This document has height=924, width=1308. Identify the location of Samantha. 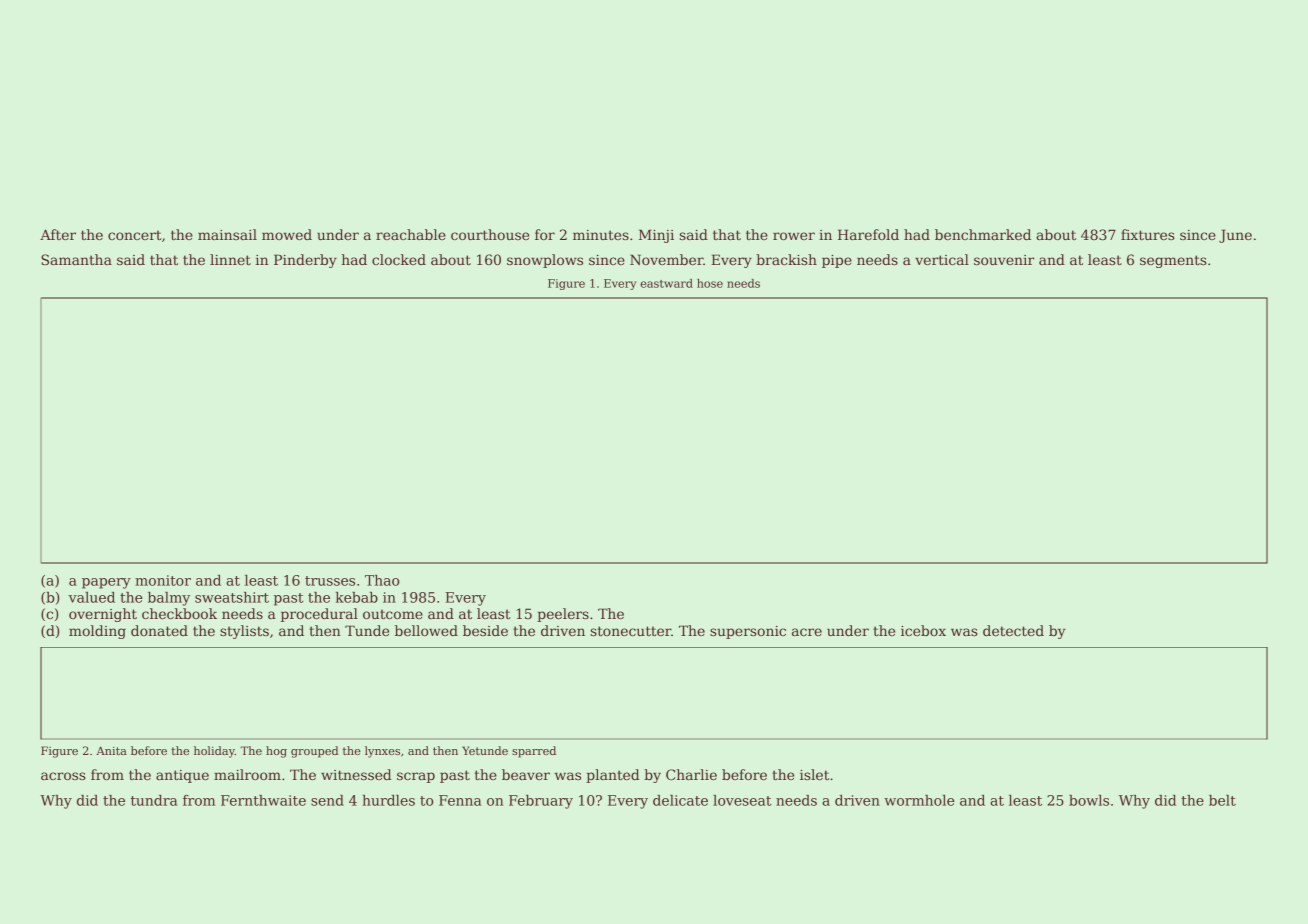
(76, 259).
